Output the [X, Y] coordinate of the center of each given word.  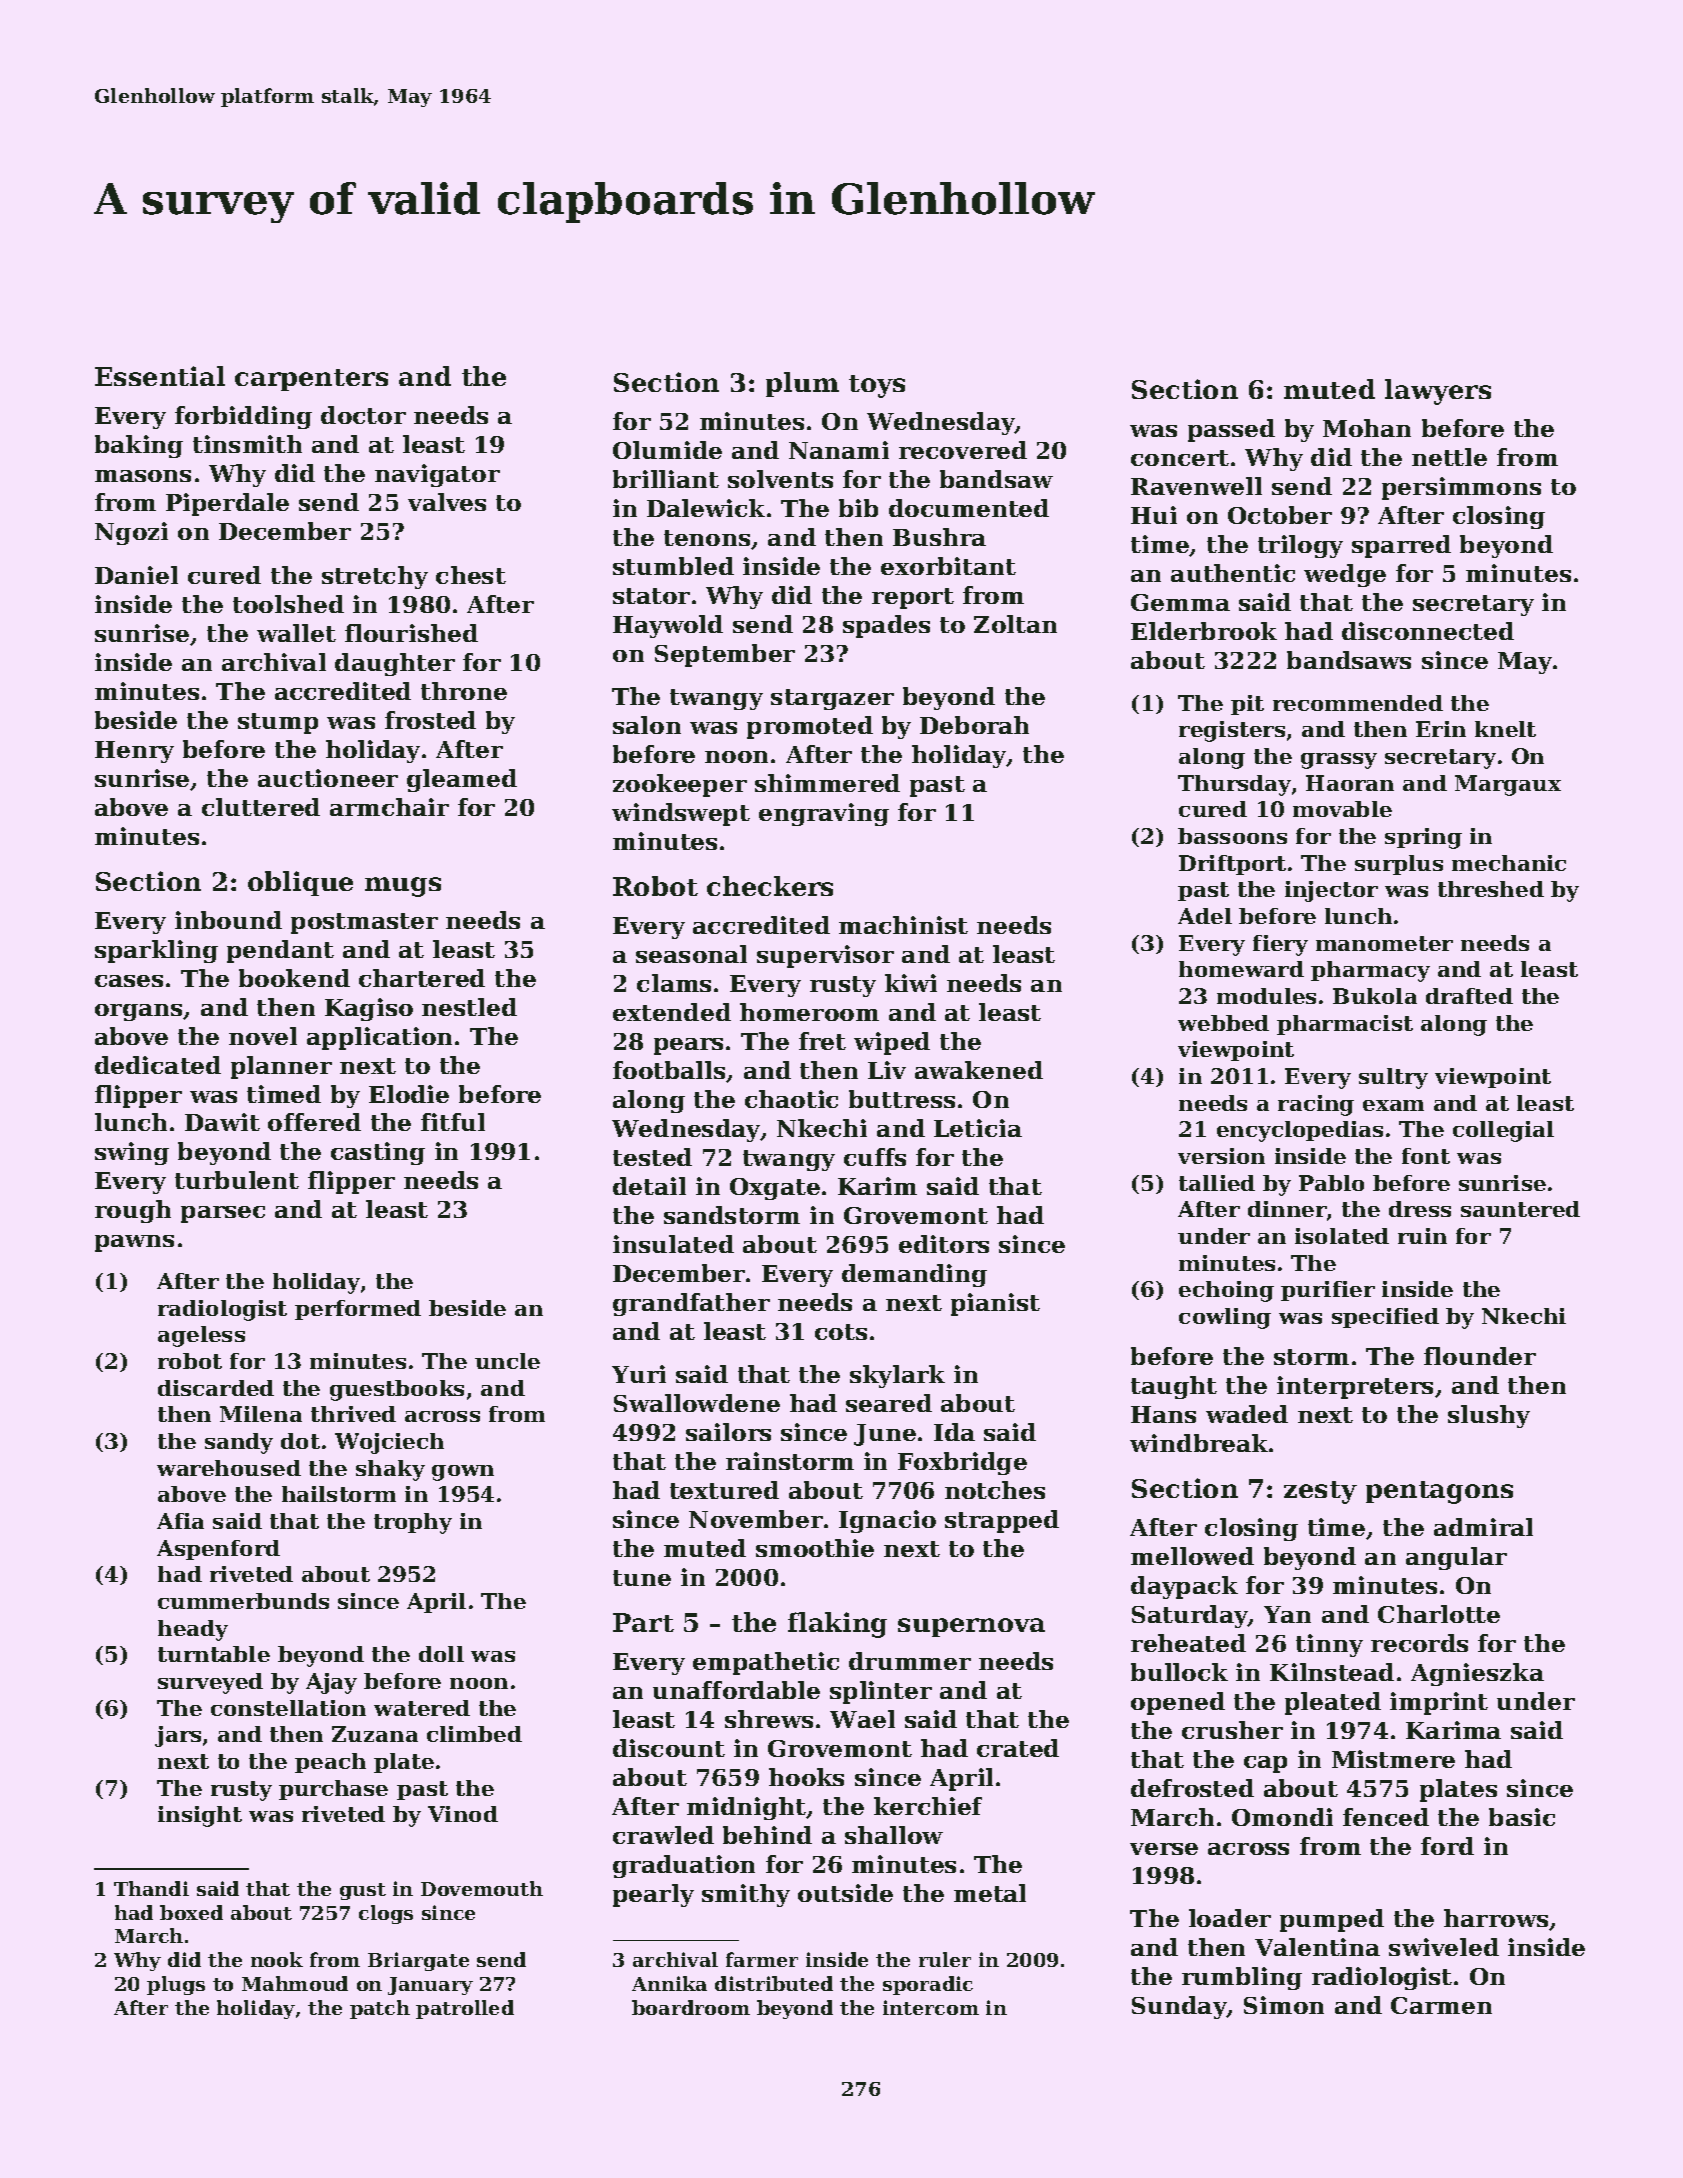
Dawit [222, 1122]
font [1426, 1156]
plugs [176, 1985]
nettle [1449, 457]
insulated [673, 1244]
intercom [931, 2007]
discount [669, 1748]
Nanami [839, 450]
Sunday [1179, 2007]
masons [143, 476]
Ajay [331, 1683]
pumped [1332, 1920]
